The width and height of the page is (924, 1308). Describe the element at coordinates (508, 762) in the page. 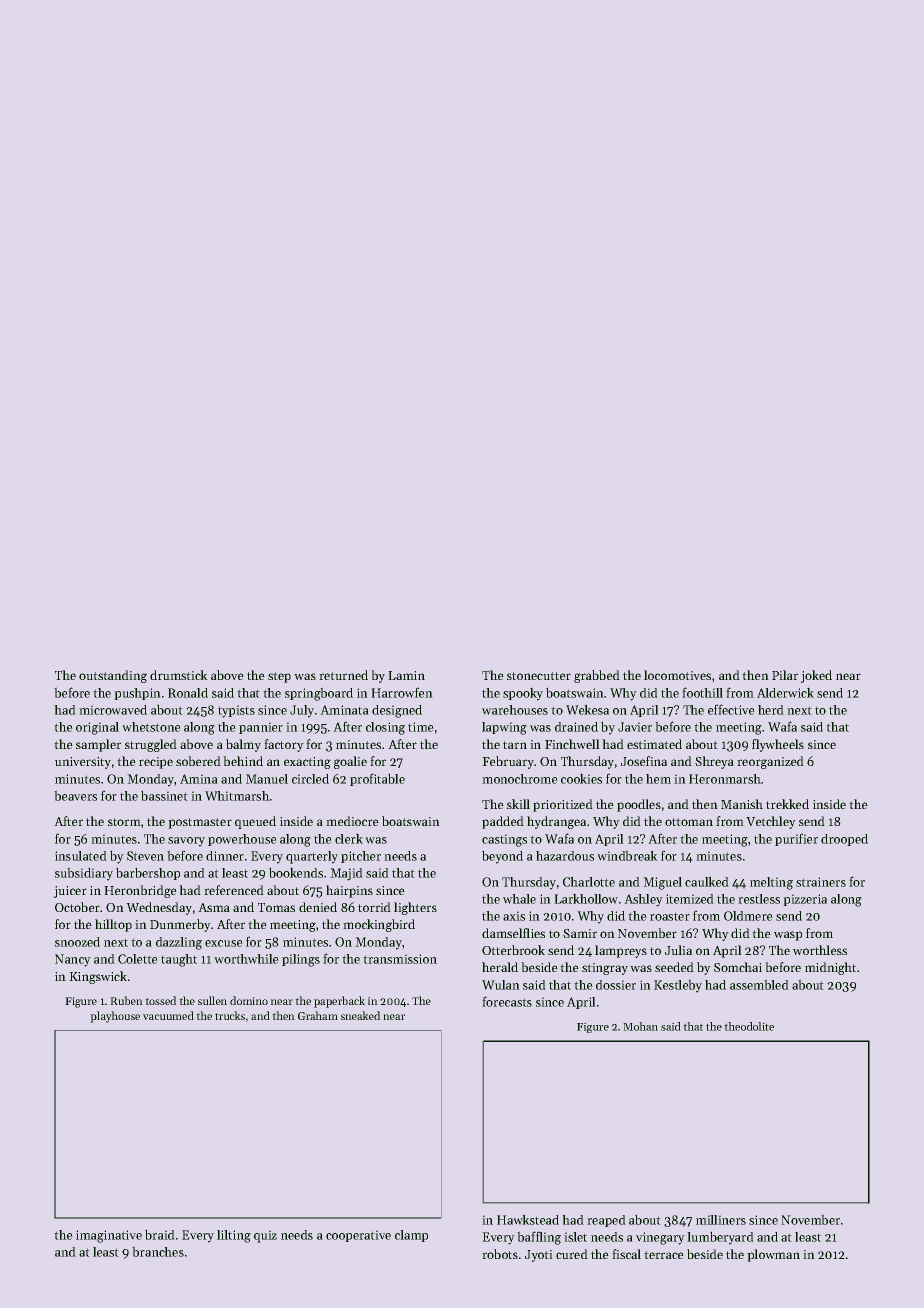

I see `February` at that location.
